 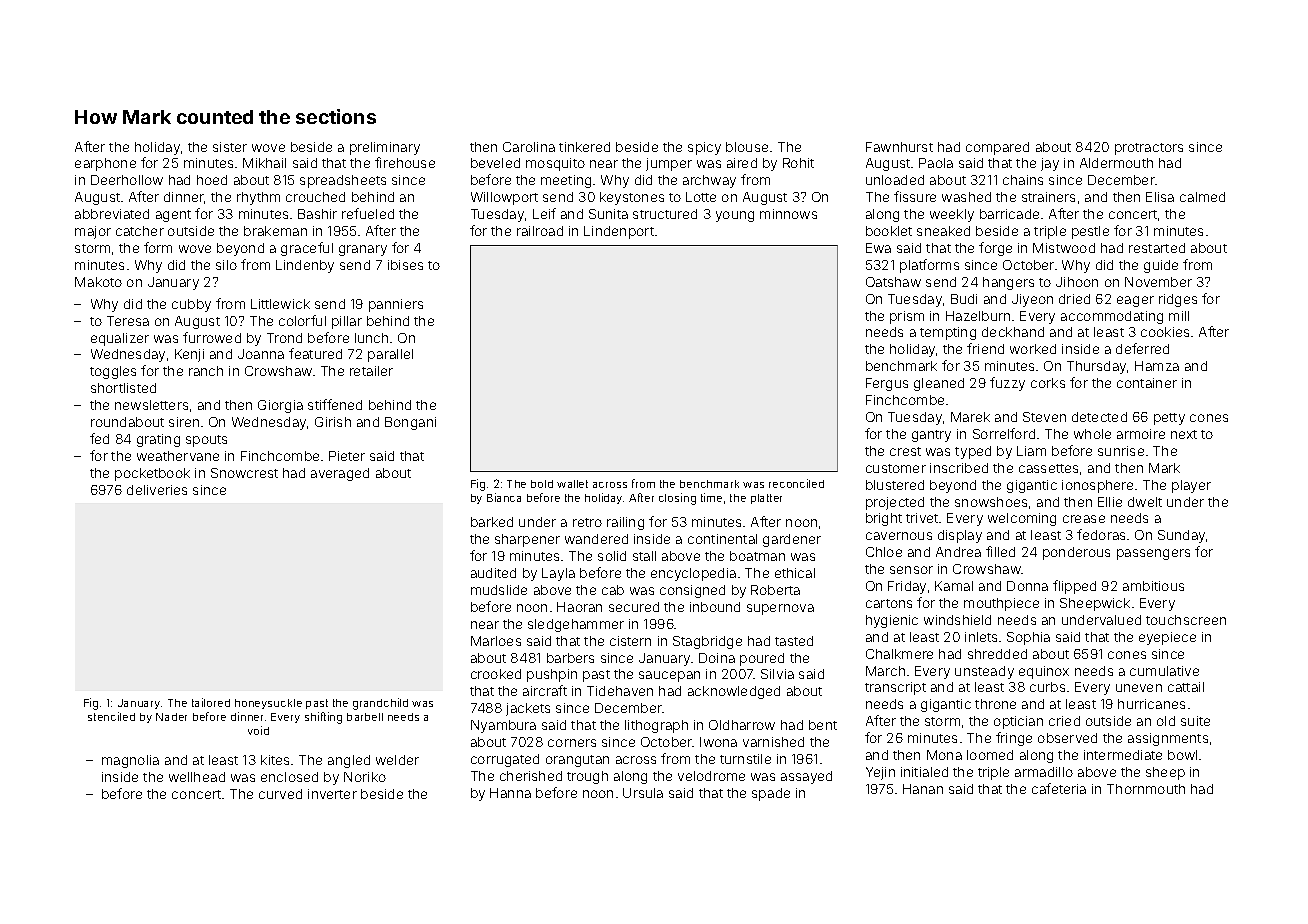 What do you see at coordinates (105, 164) in the screenshot?
I see `earphone` at bounding box center [105, 164].
